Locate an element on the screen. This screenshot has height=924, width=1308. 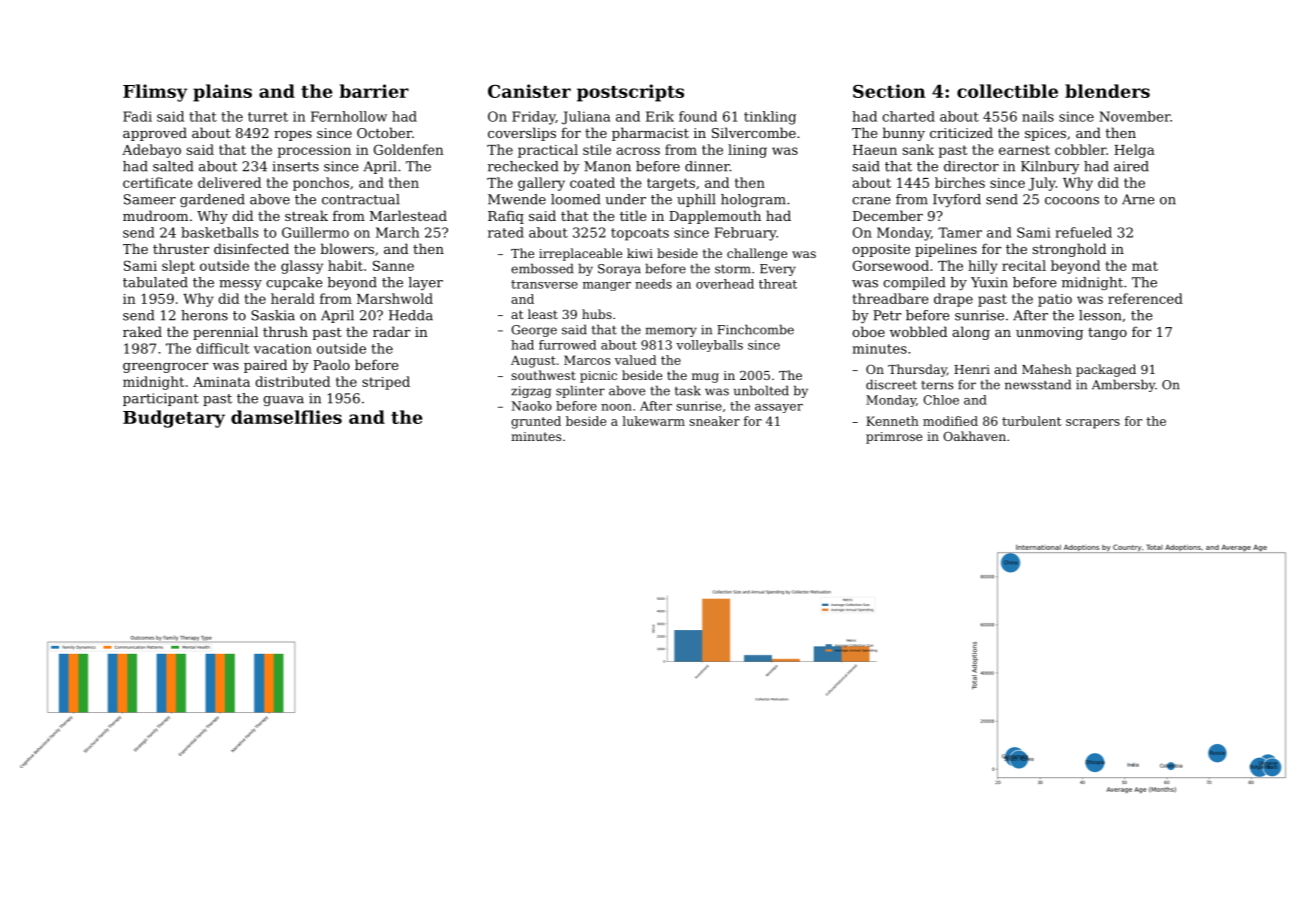
Section is located at coordinates (889, 91).
